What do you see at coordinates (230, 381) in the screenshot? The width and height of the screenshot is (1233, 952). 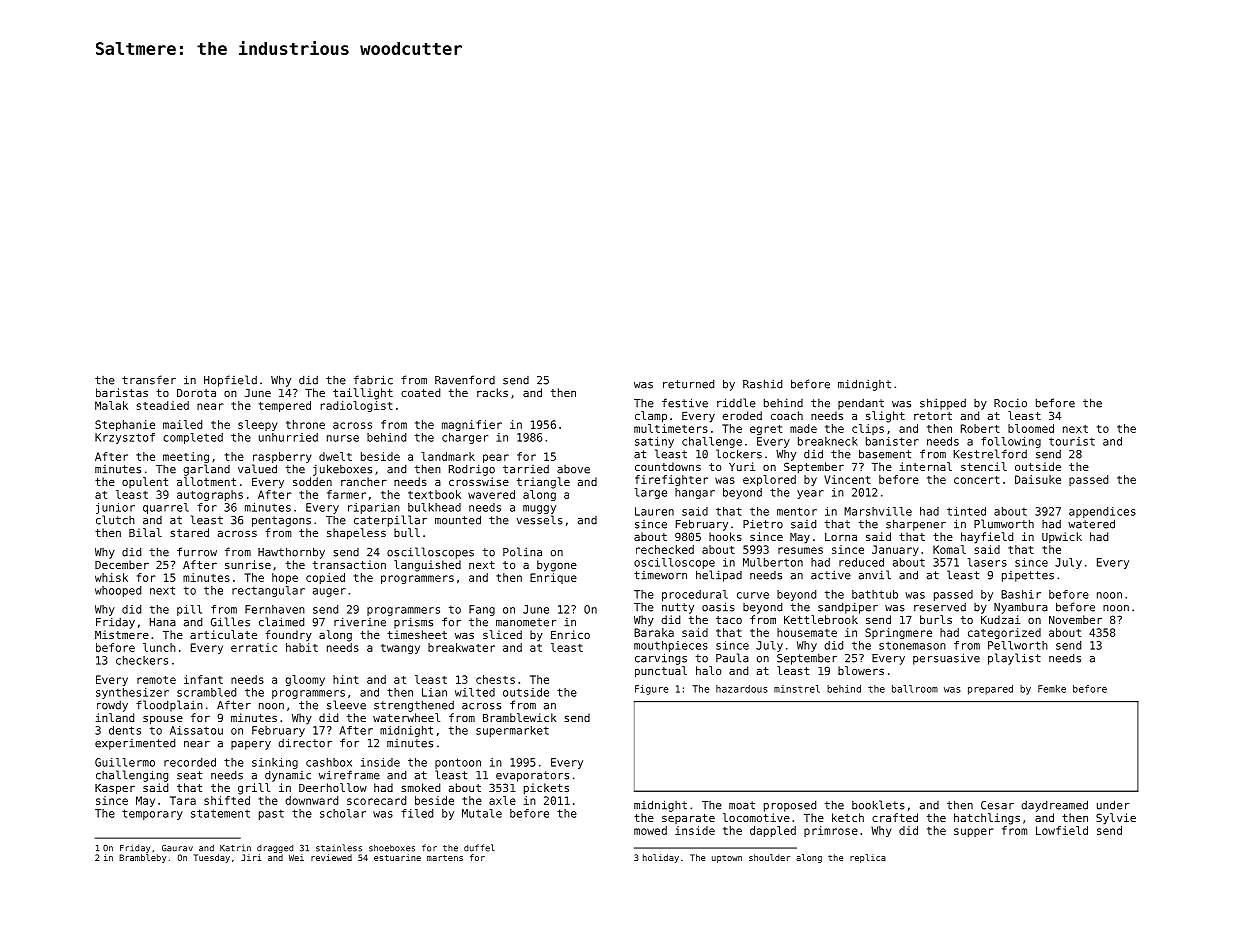 I see `Hopfield` at bounding box center [230, 381].
